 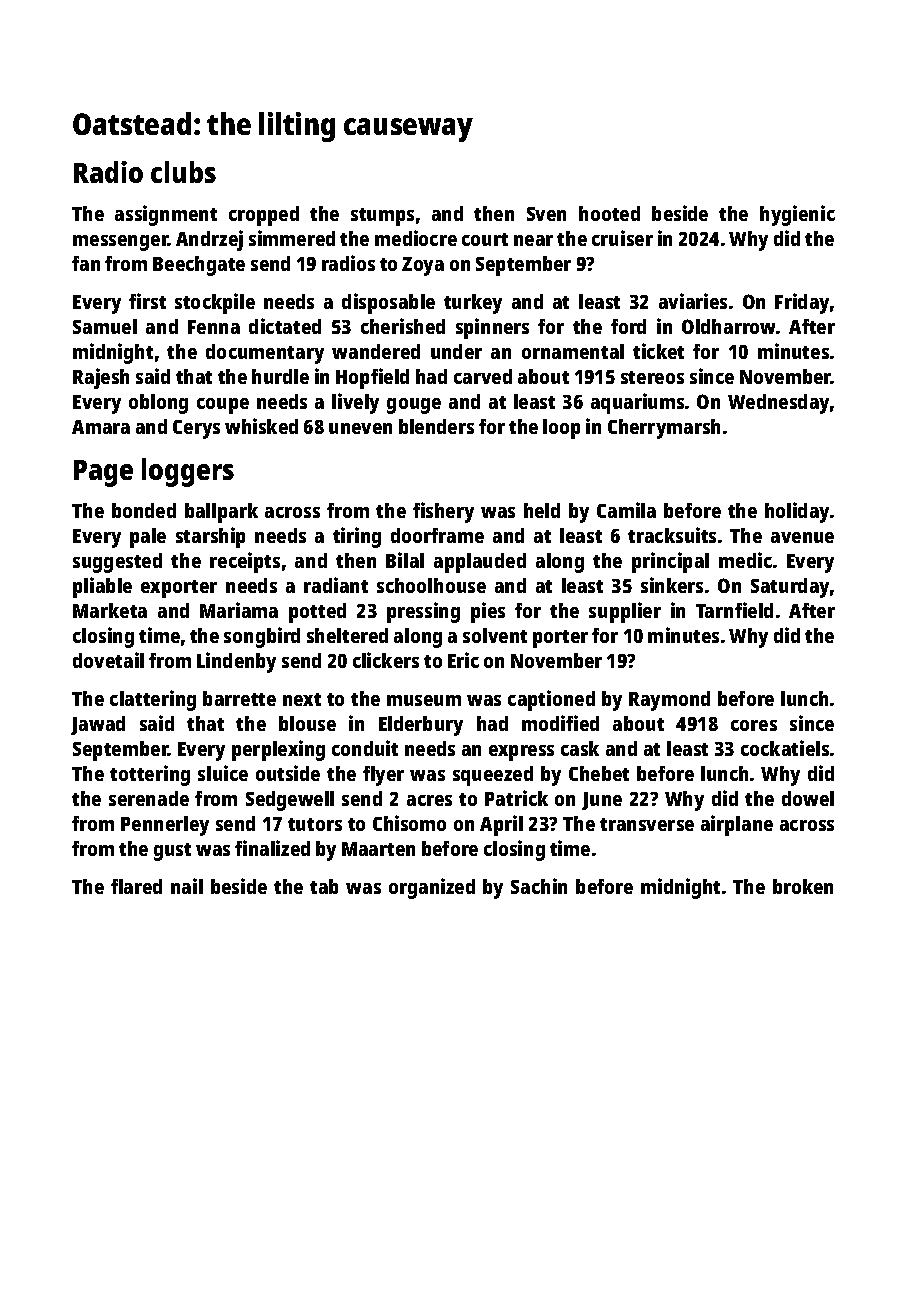 What do you see at coordinates (664, 429) in the screenshot?
I see `Cherrymarsh` at bounding box center [664, 429].
